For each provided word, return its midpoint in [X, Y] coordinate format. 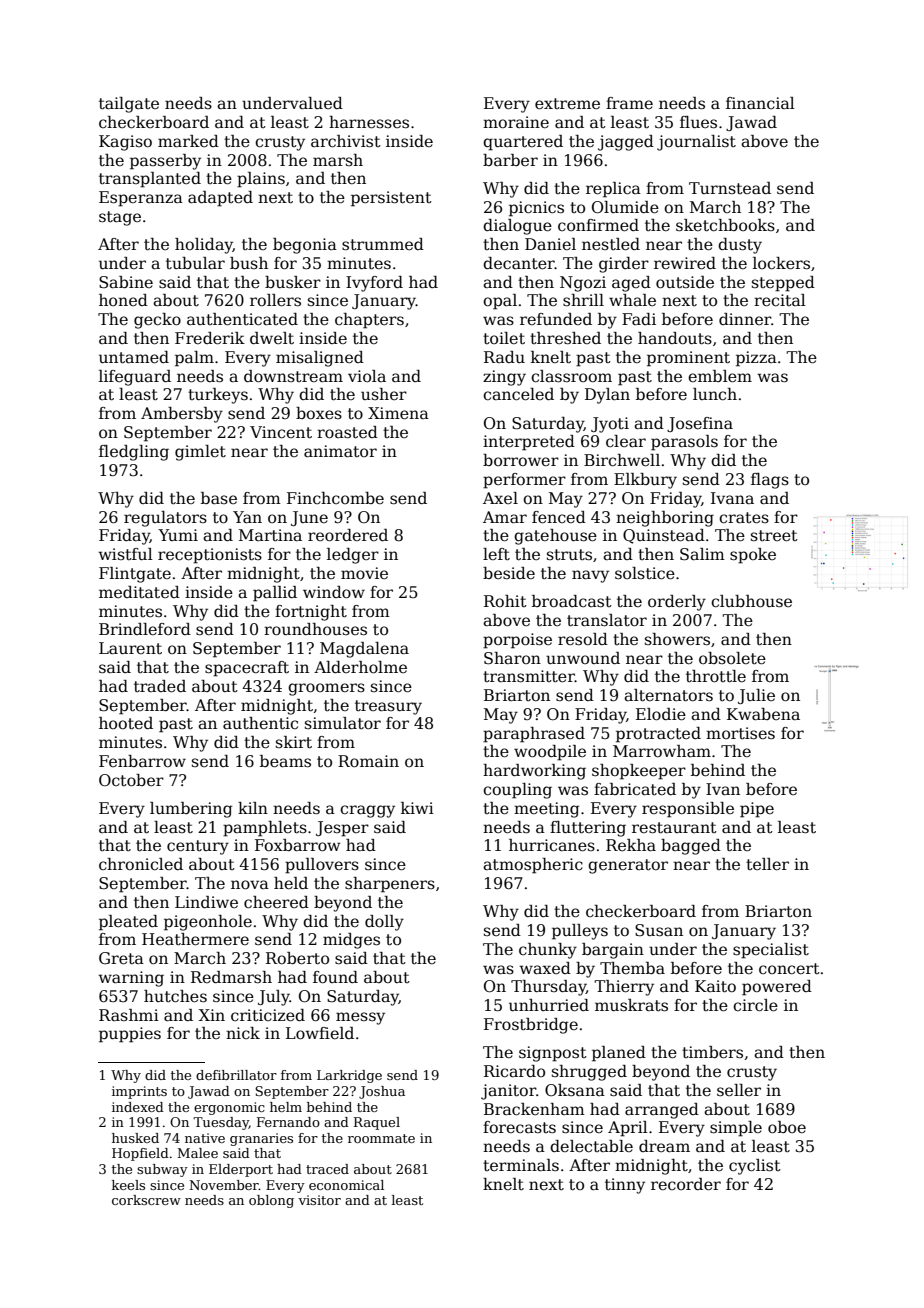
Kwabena [763, 714]
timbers [712, 1052]
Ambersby [182, 415]
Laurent [130, 648]
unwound [583, 658]
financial [760, 103]
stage [120, 218]
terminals [521, 1165]
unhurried [549, 1005]
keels [128, 1185]
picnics [536, 209]
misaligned [320, 359]
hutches [175, 996]
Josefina [700, 424]
